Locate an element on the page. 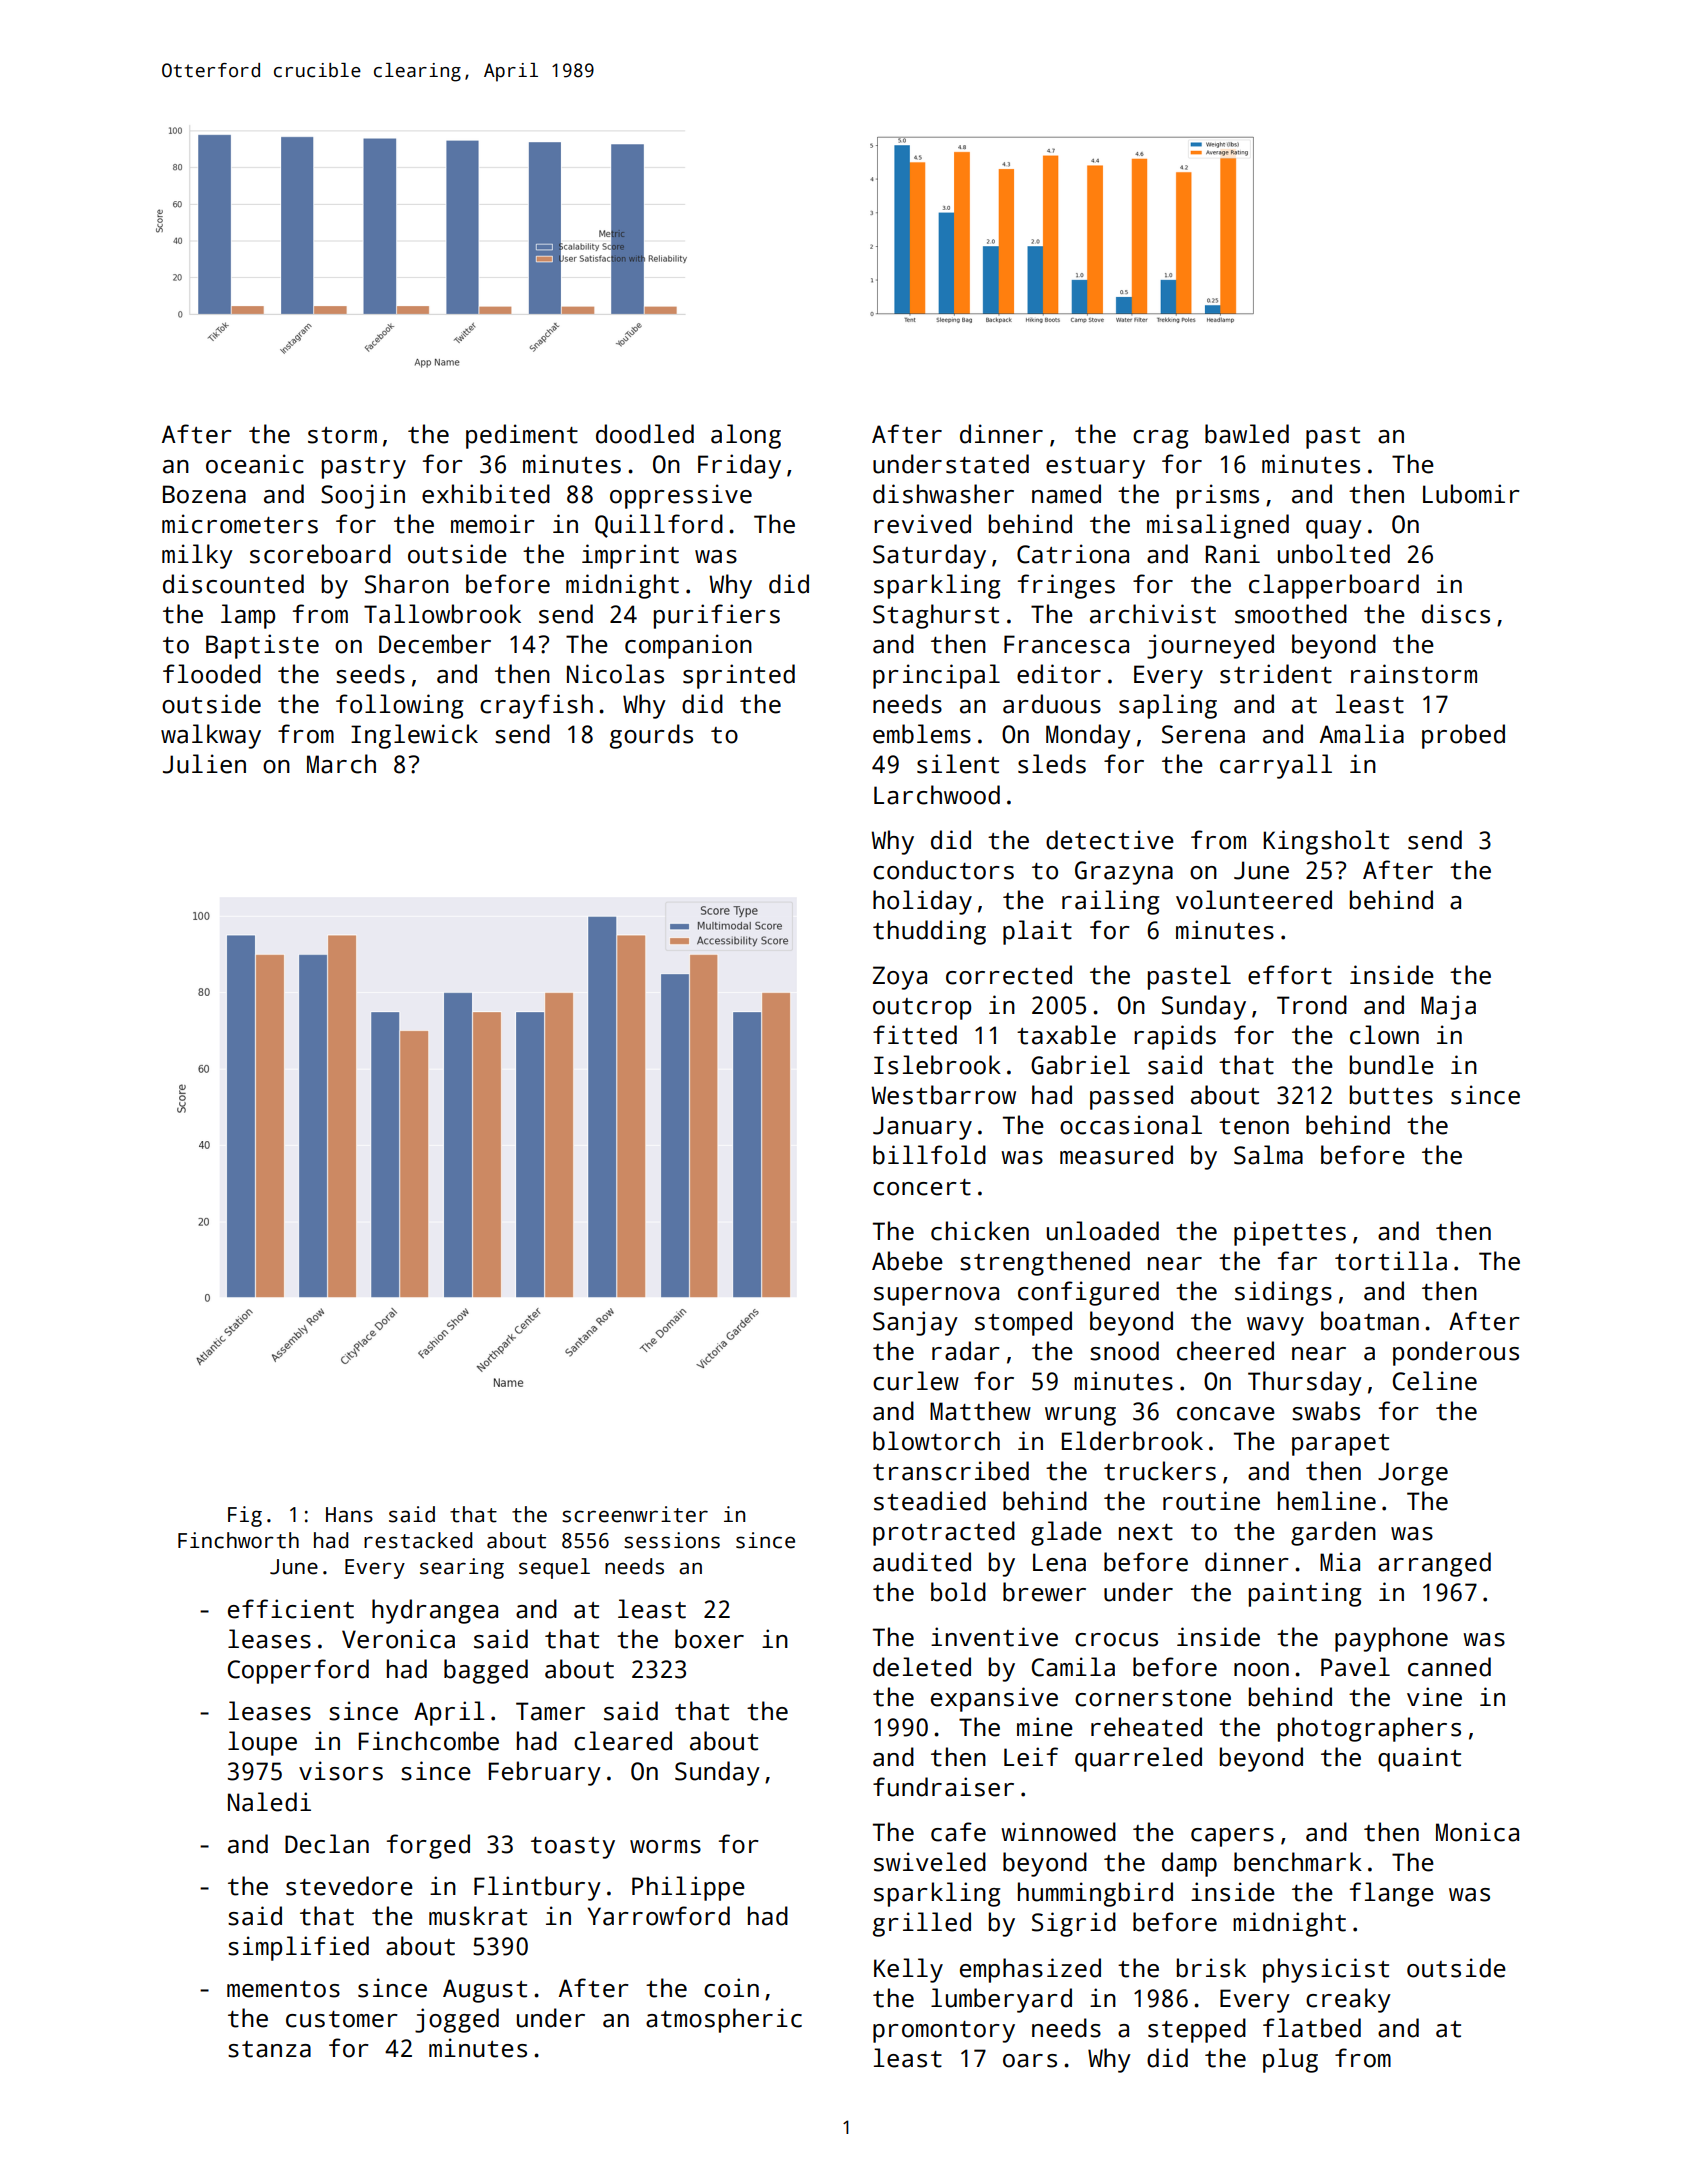 The width and height of the image is (1683, 2178). Trond is located at coordinates (1312, 1005).
